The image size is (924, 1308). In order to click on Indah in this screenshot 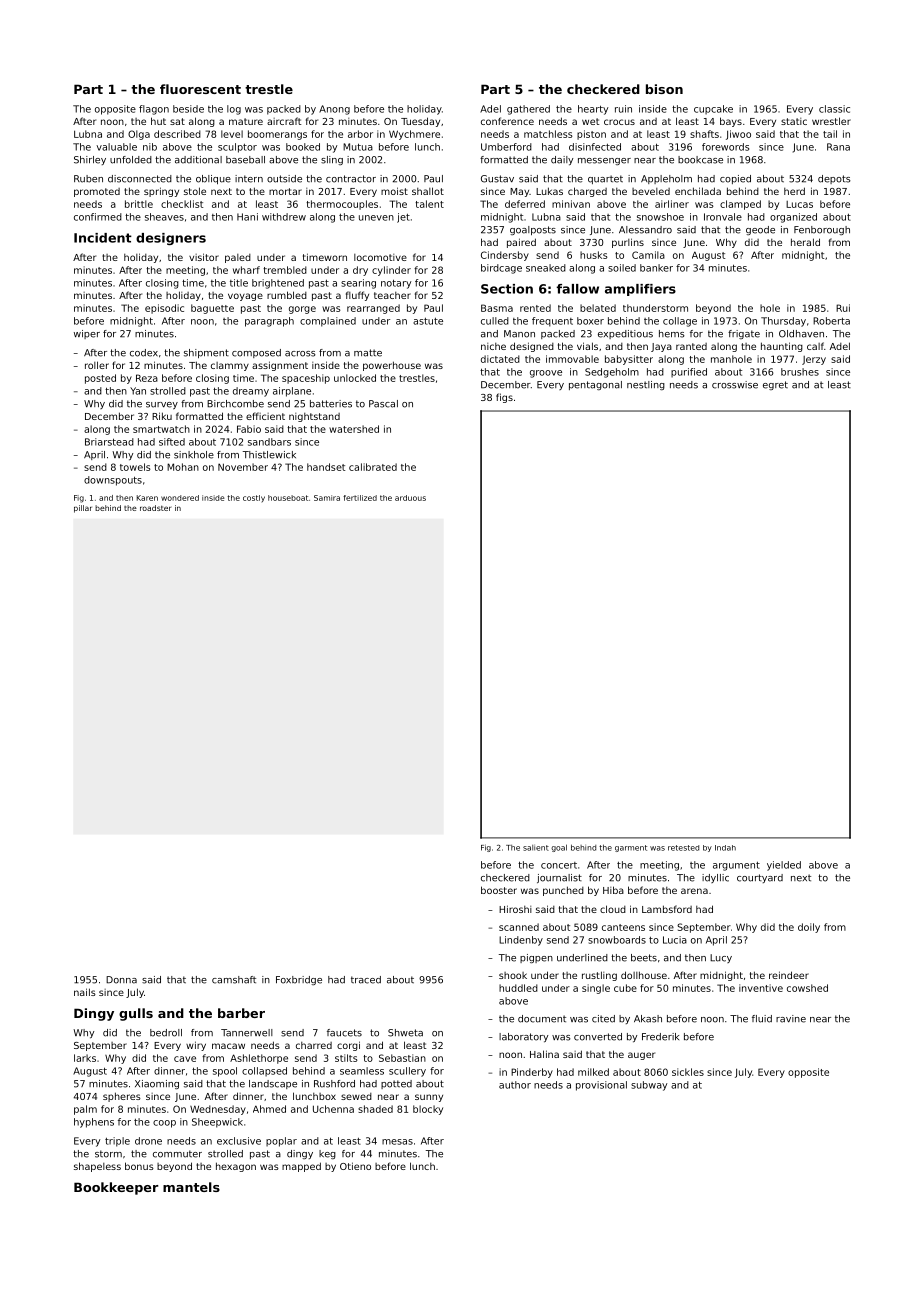, I will do `click(725, 848)`.
